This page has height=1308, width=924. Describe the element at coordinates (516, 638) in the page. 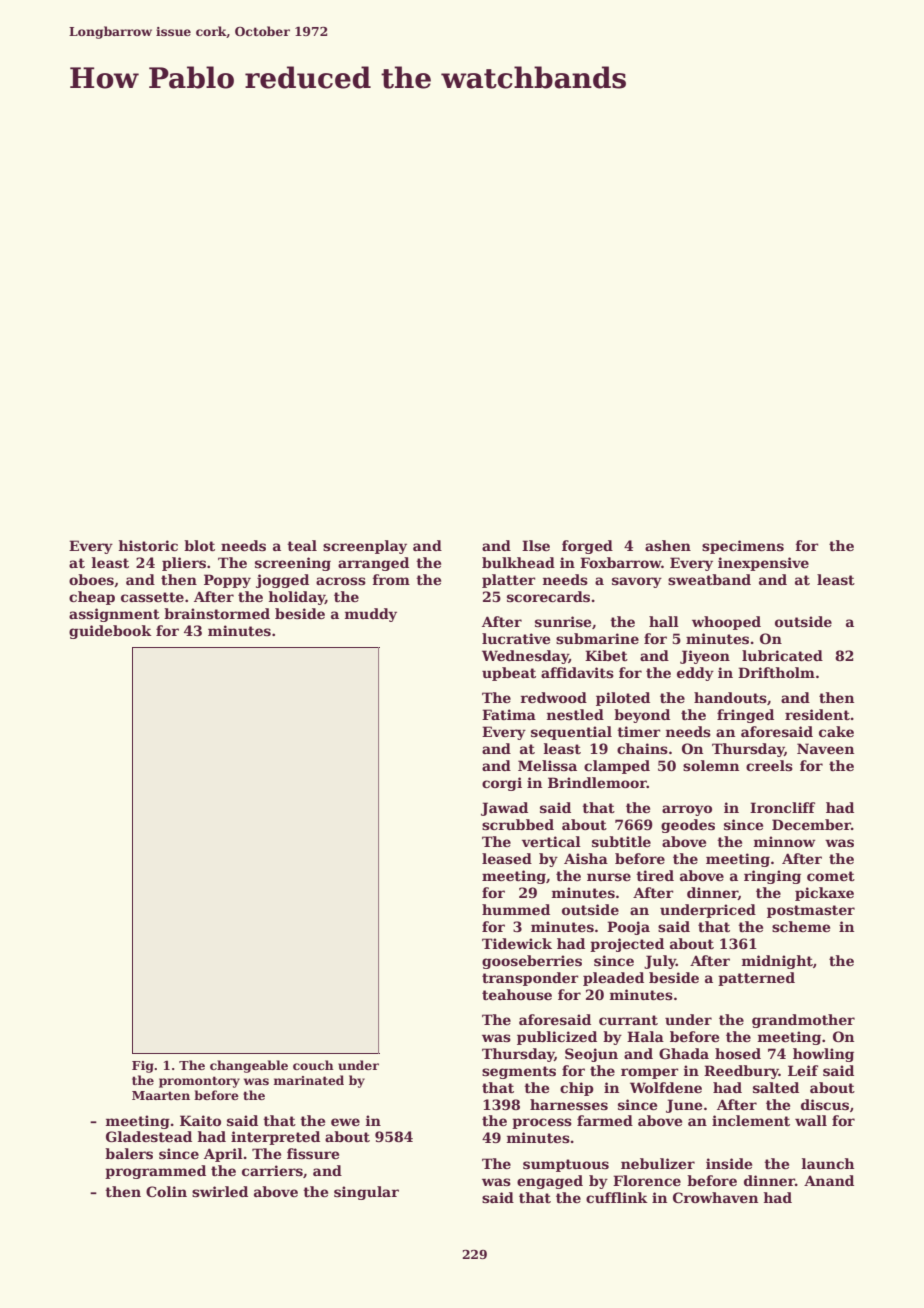

I see `lucrative` at that location.
